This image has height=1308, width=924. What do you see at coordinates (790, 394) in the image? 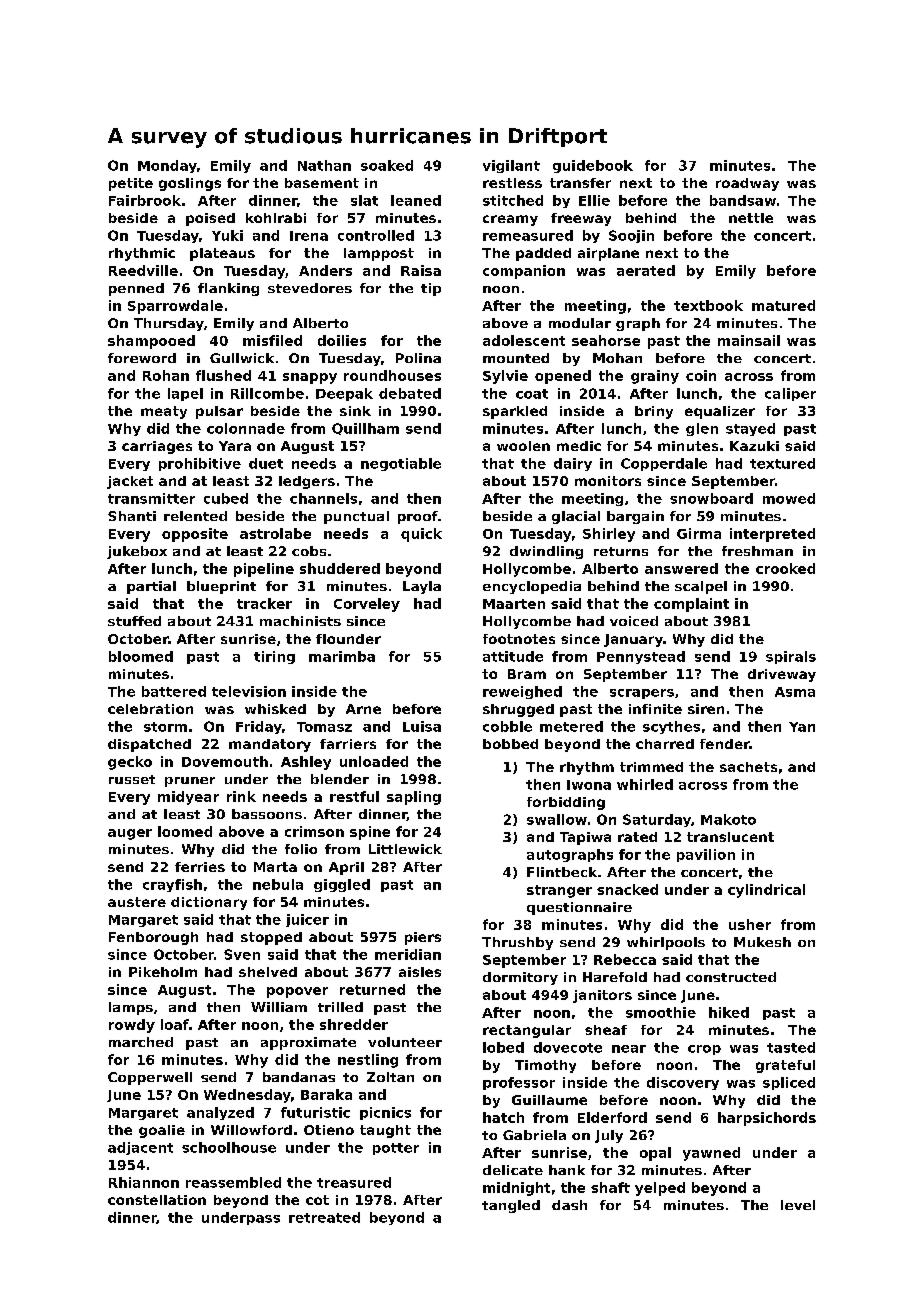
I see `caliper` at bounding box center [790, 394].
